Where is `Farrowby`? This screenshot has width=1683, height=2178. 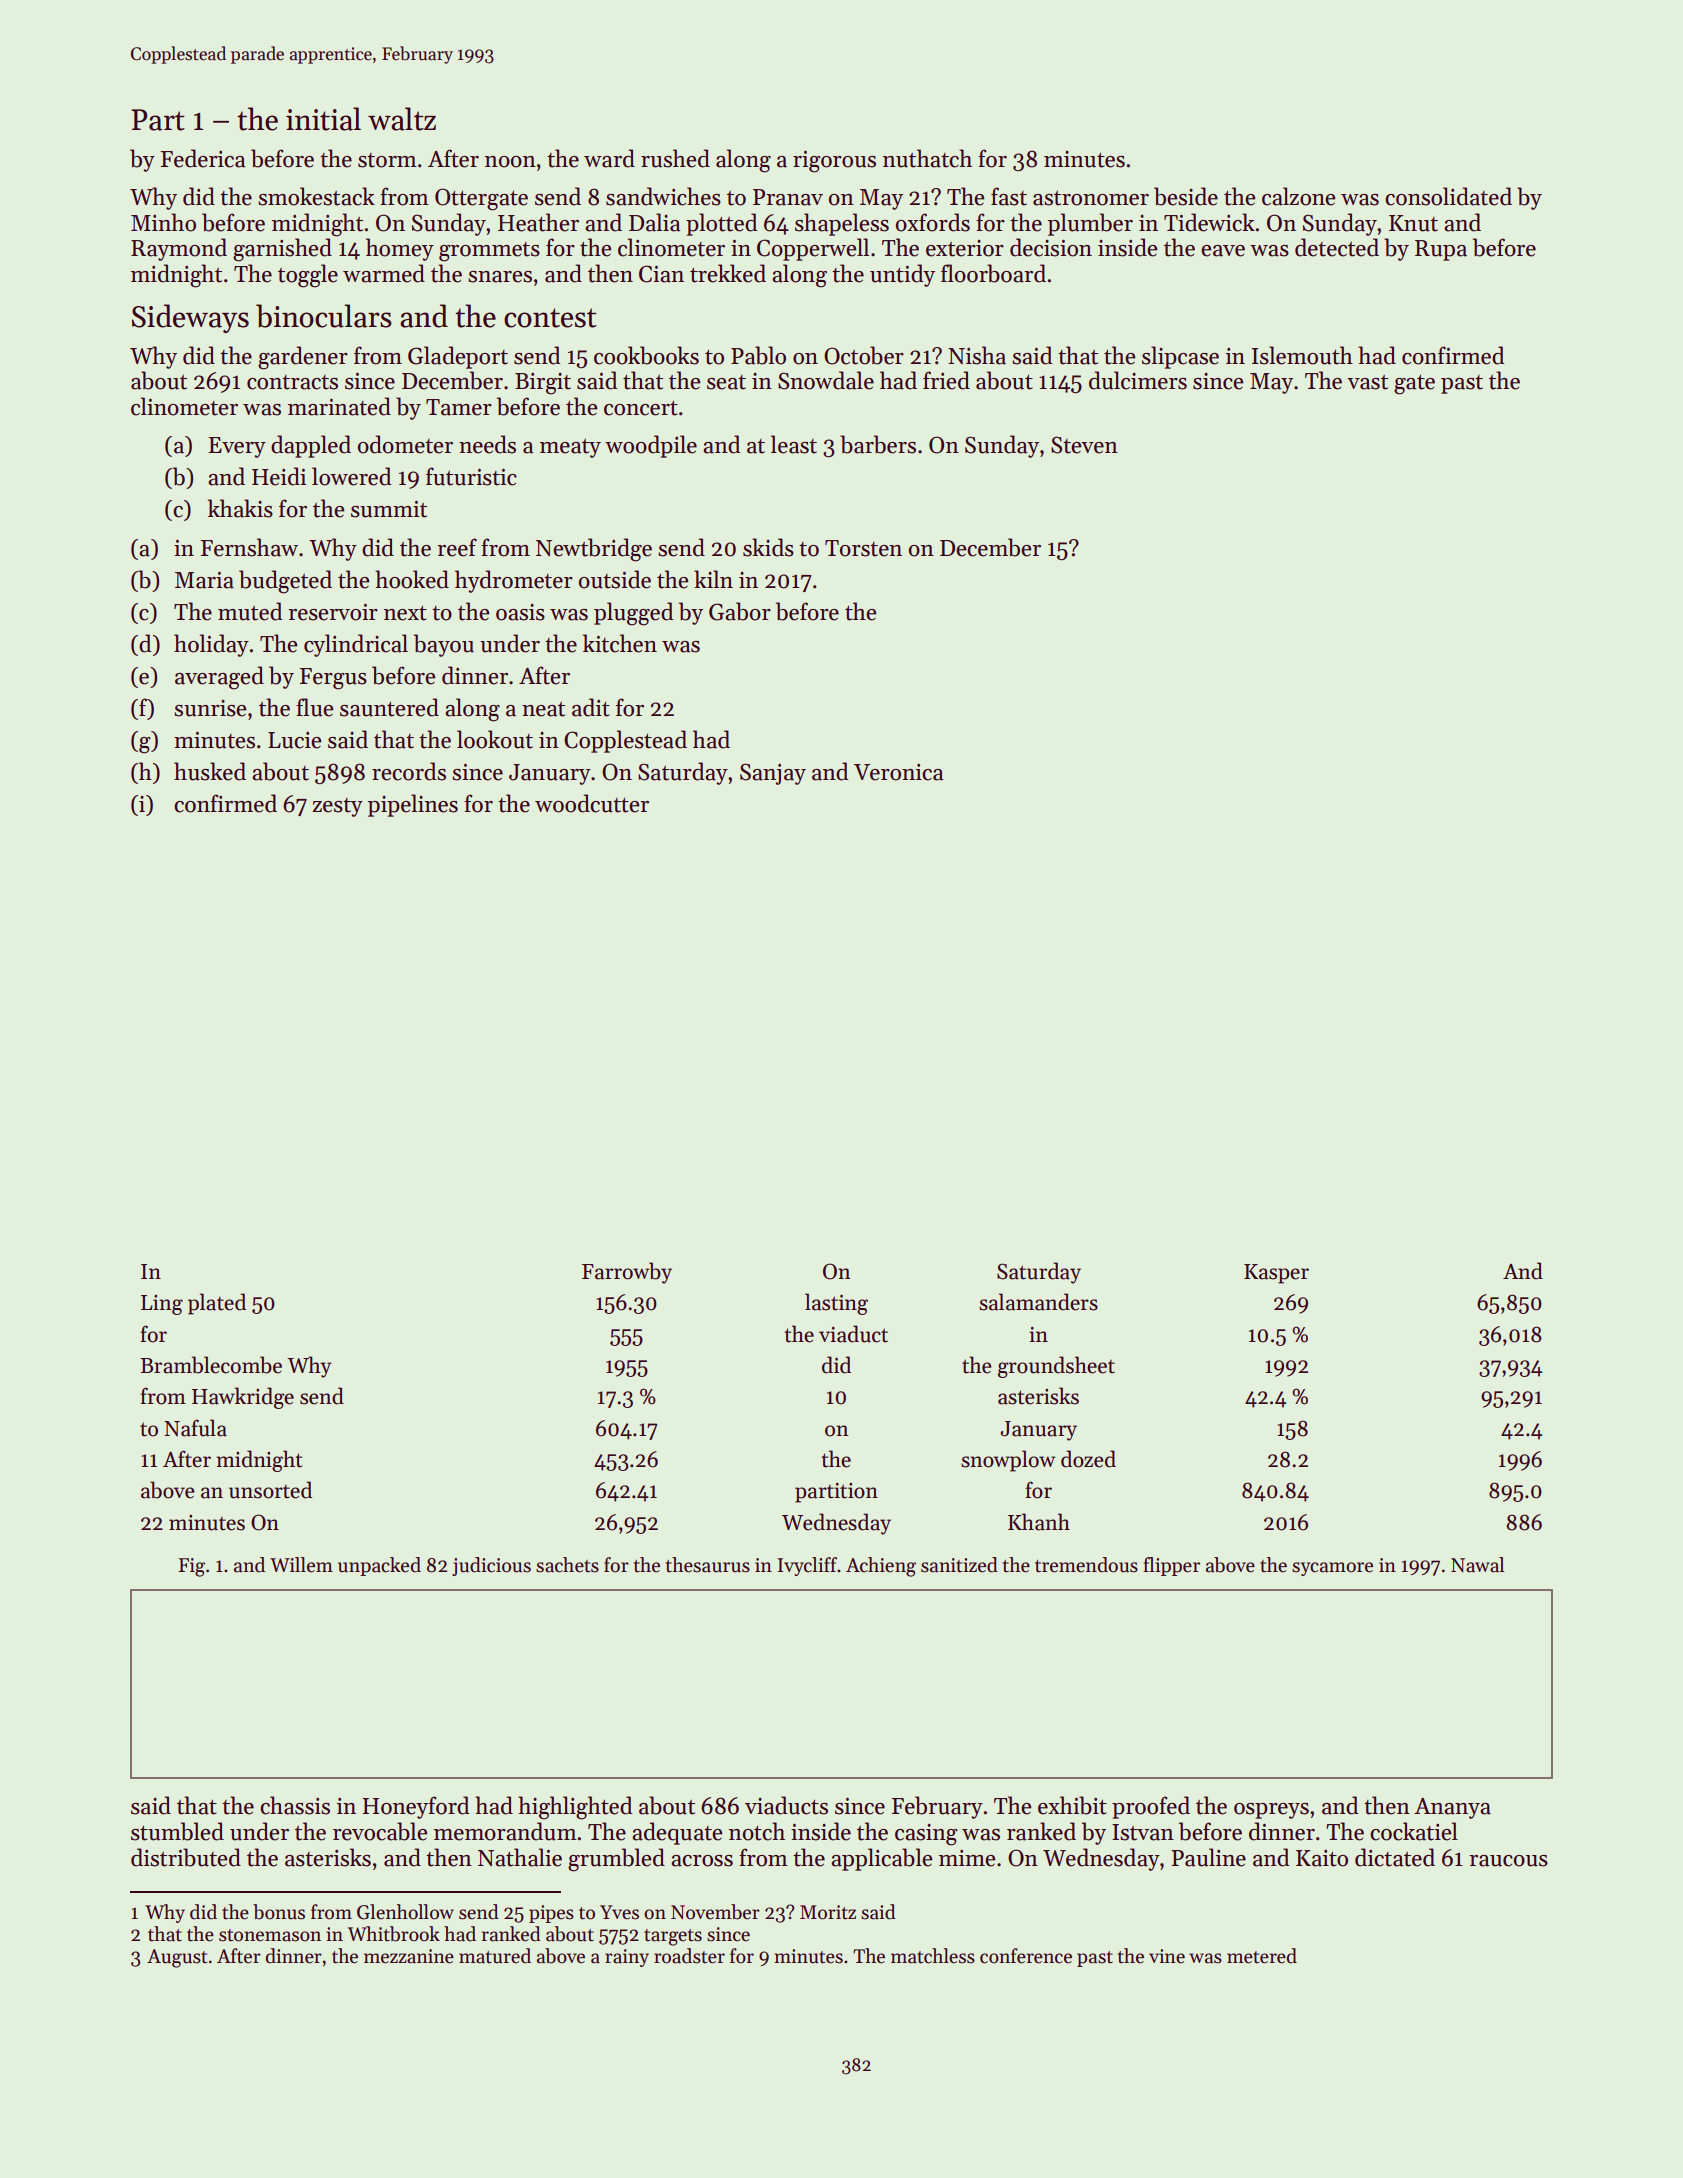
Farrowby is located at coordinates (627, 1273).
